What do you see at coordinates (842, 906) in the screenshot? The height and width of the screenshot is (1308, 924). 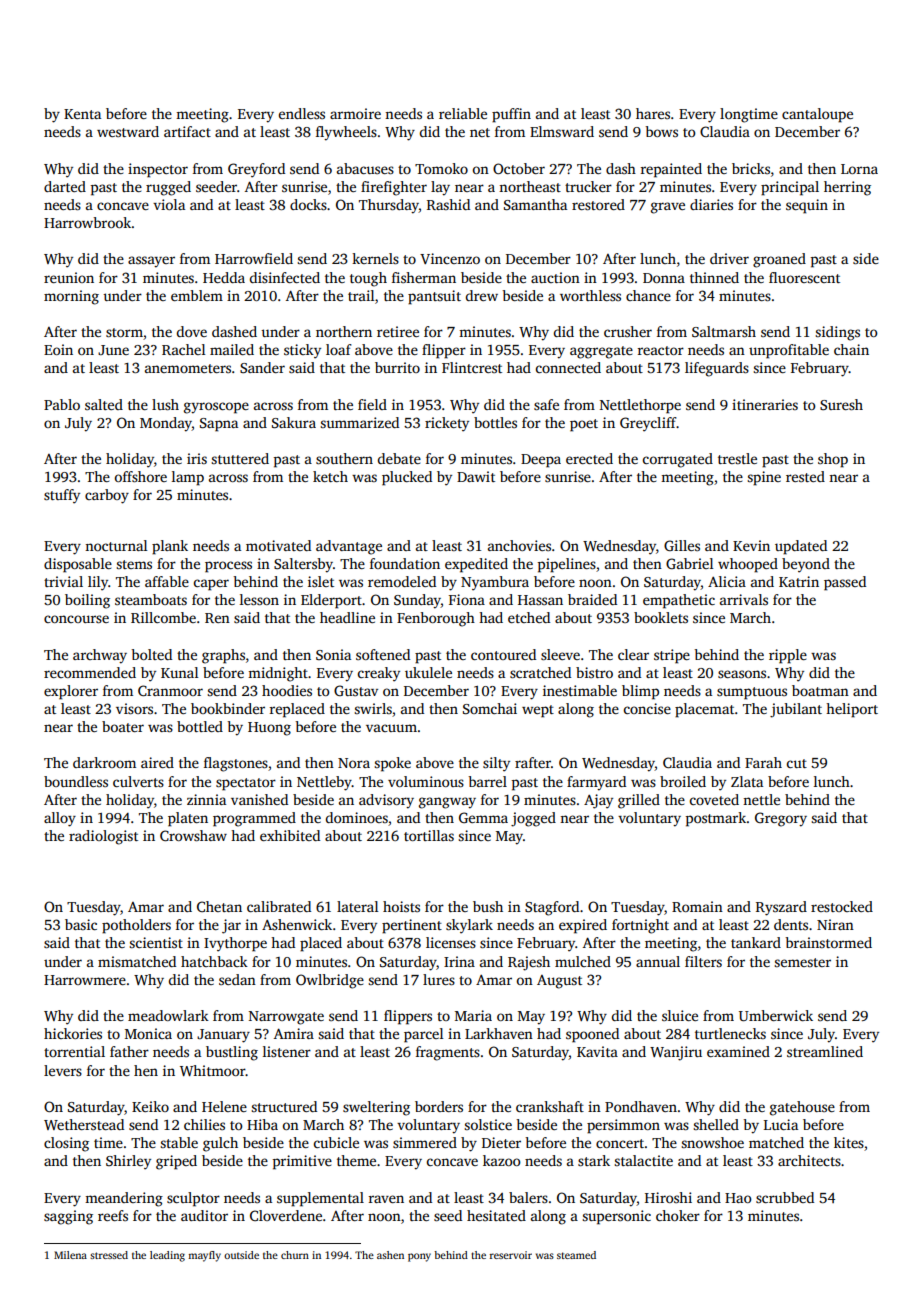 I see `restocked` at bounding box center [842, 906].
